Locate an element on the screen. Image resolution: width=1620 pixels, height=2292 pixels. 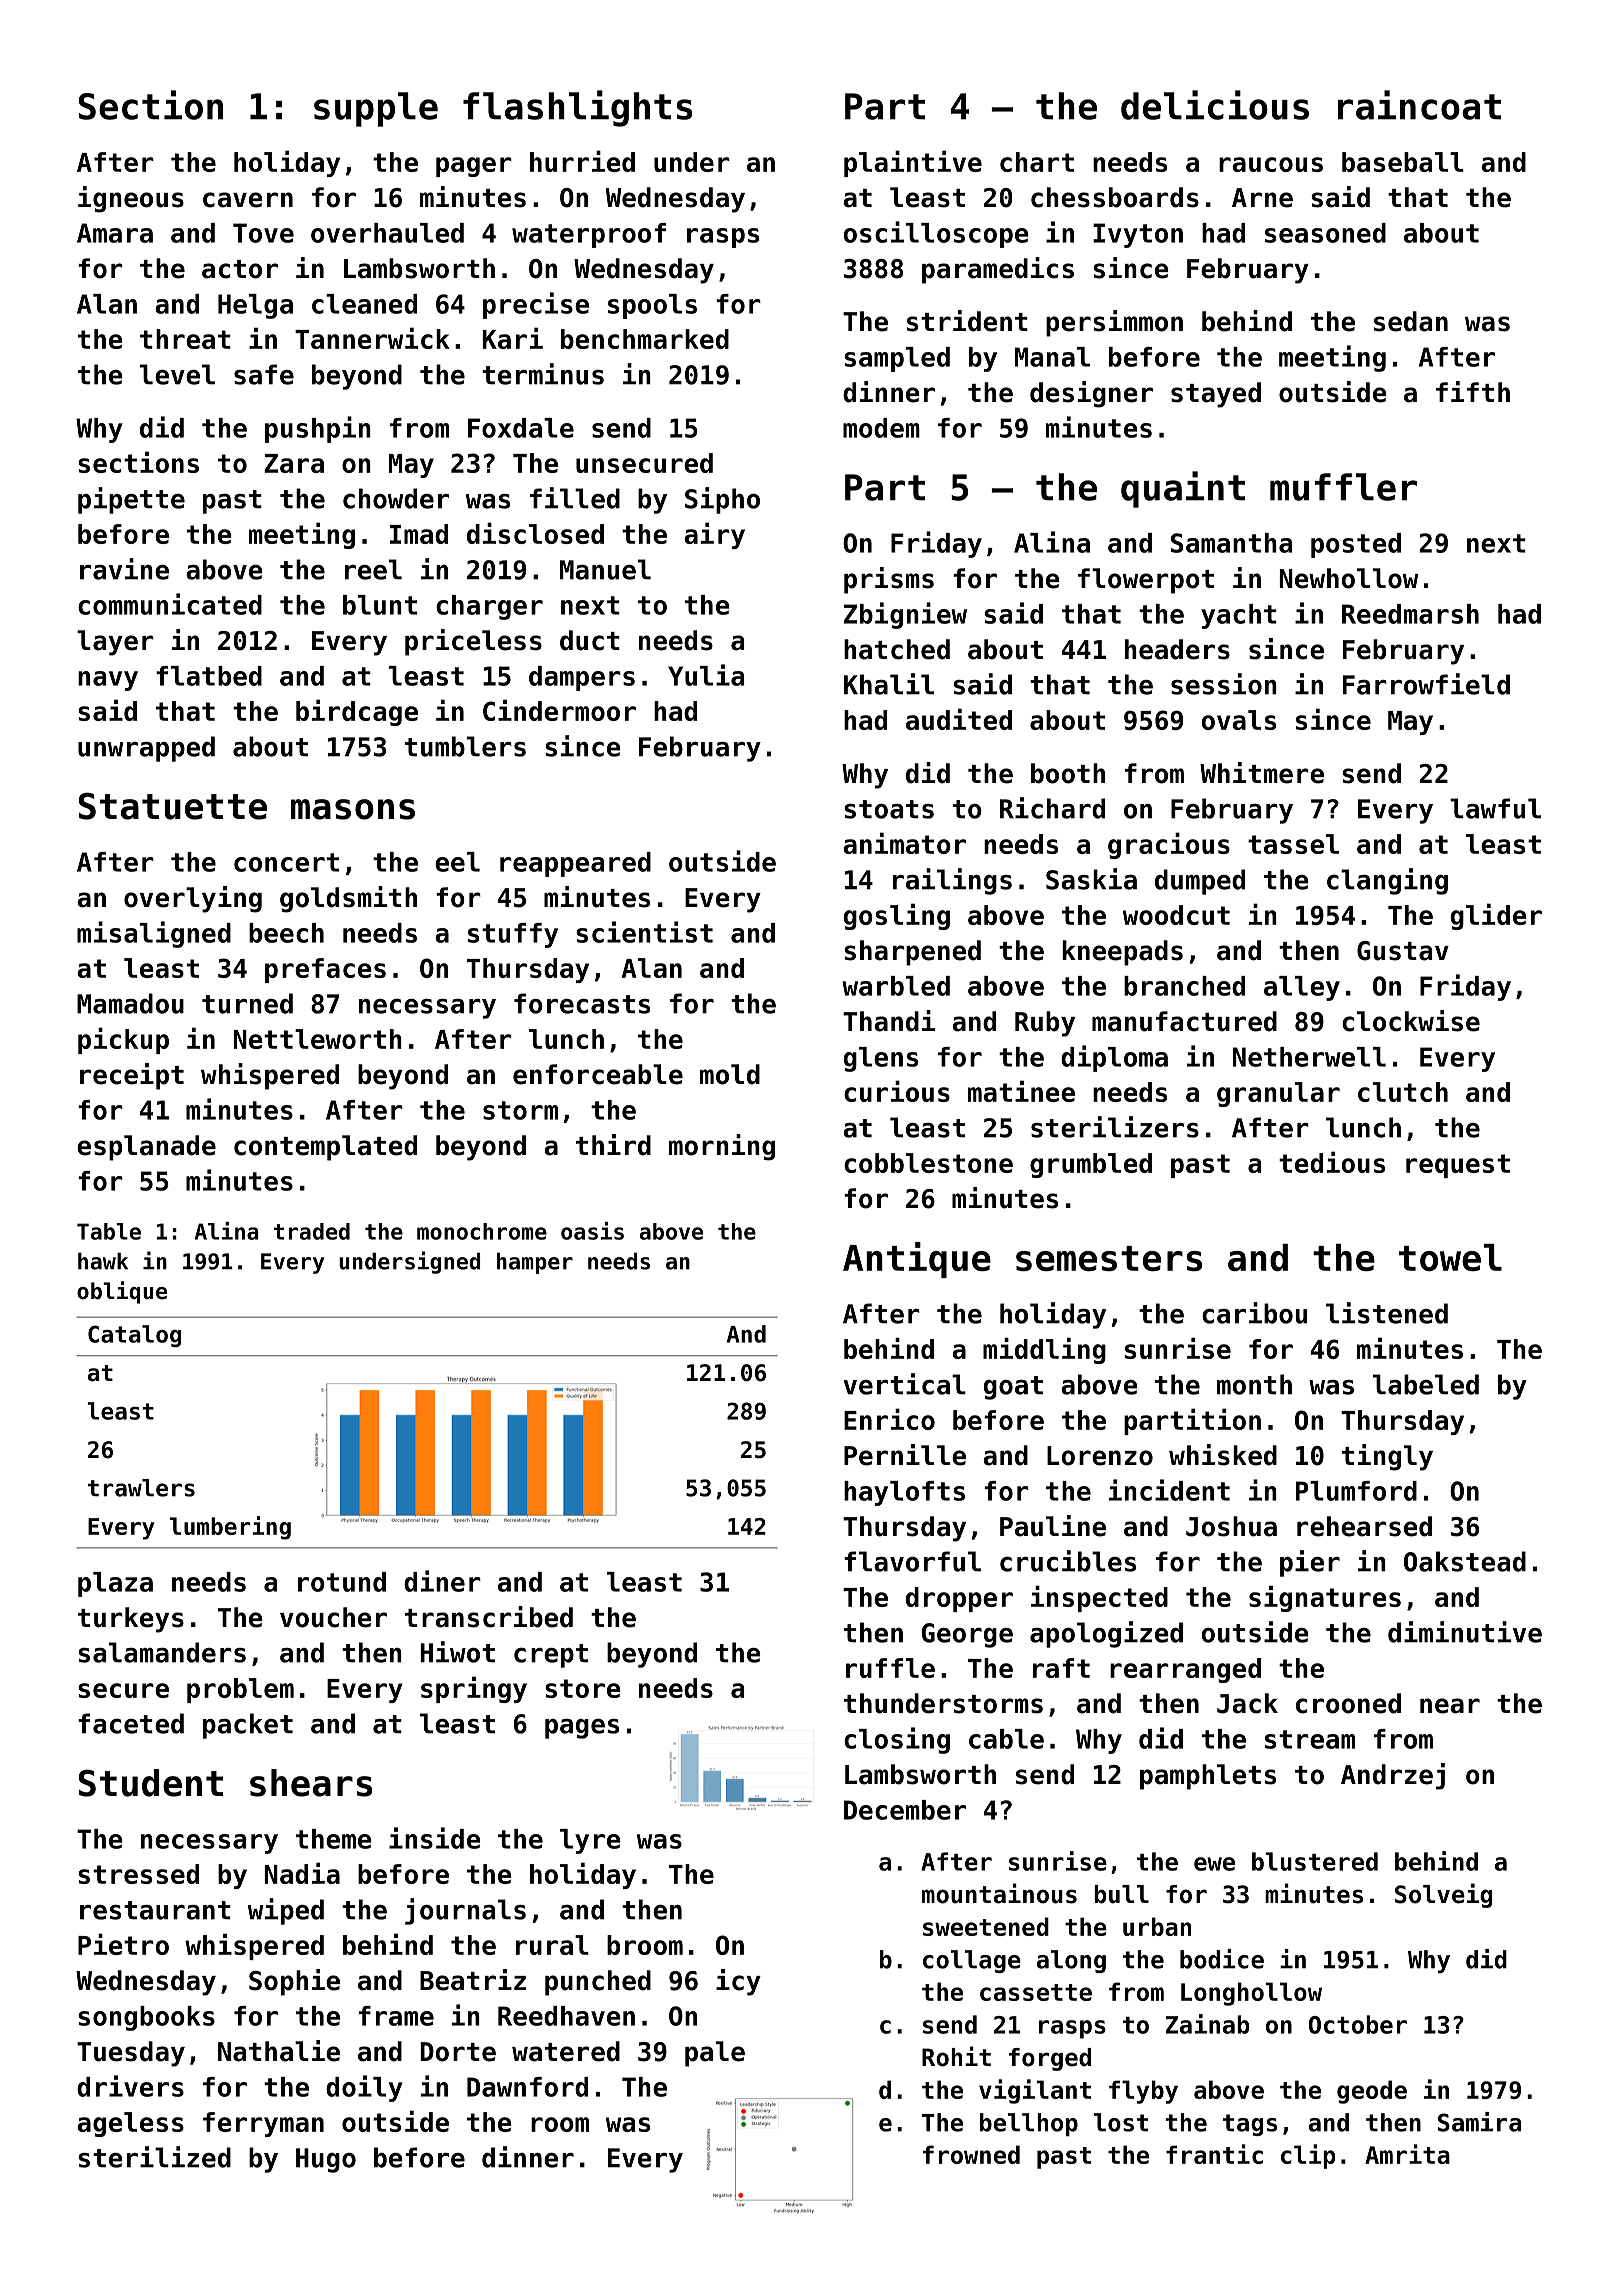
stressed is located at coordinates (138, 1874).
